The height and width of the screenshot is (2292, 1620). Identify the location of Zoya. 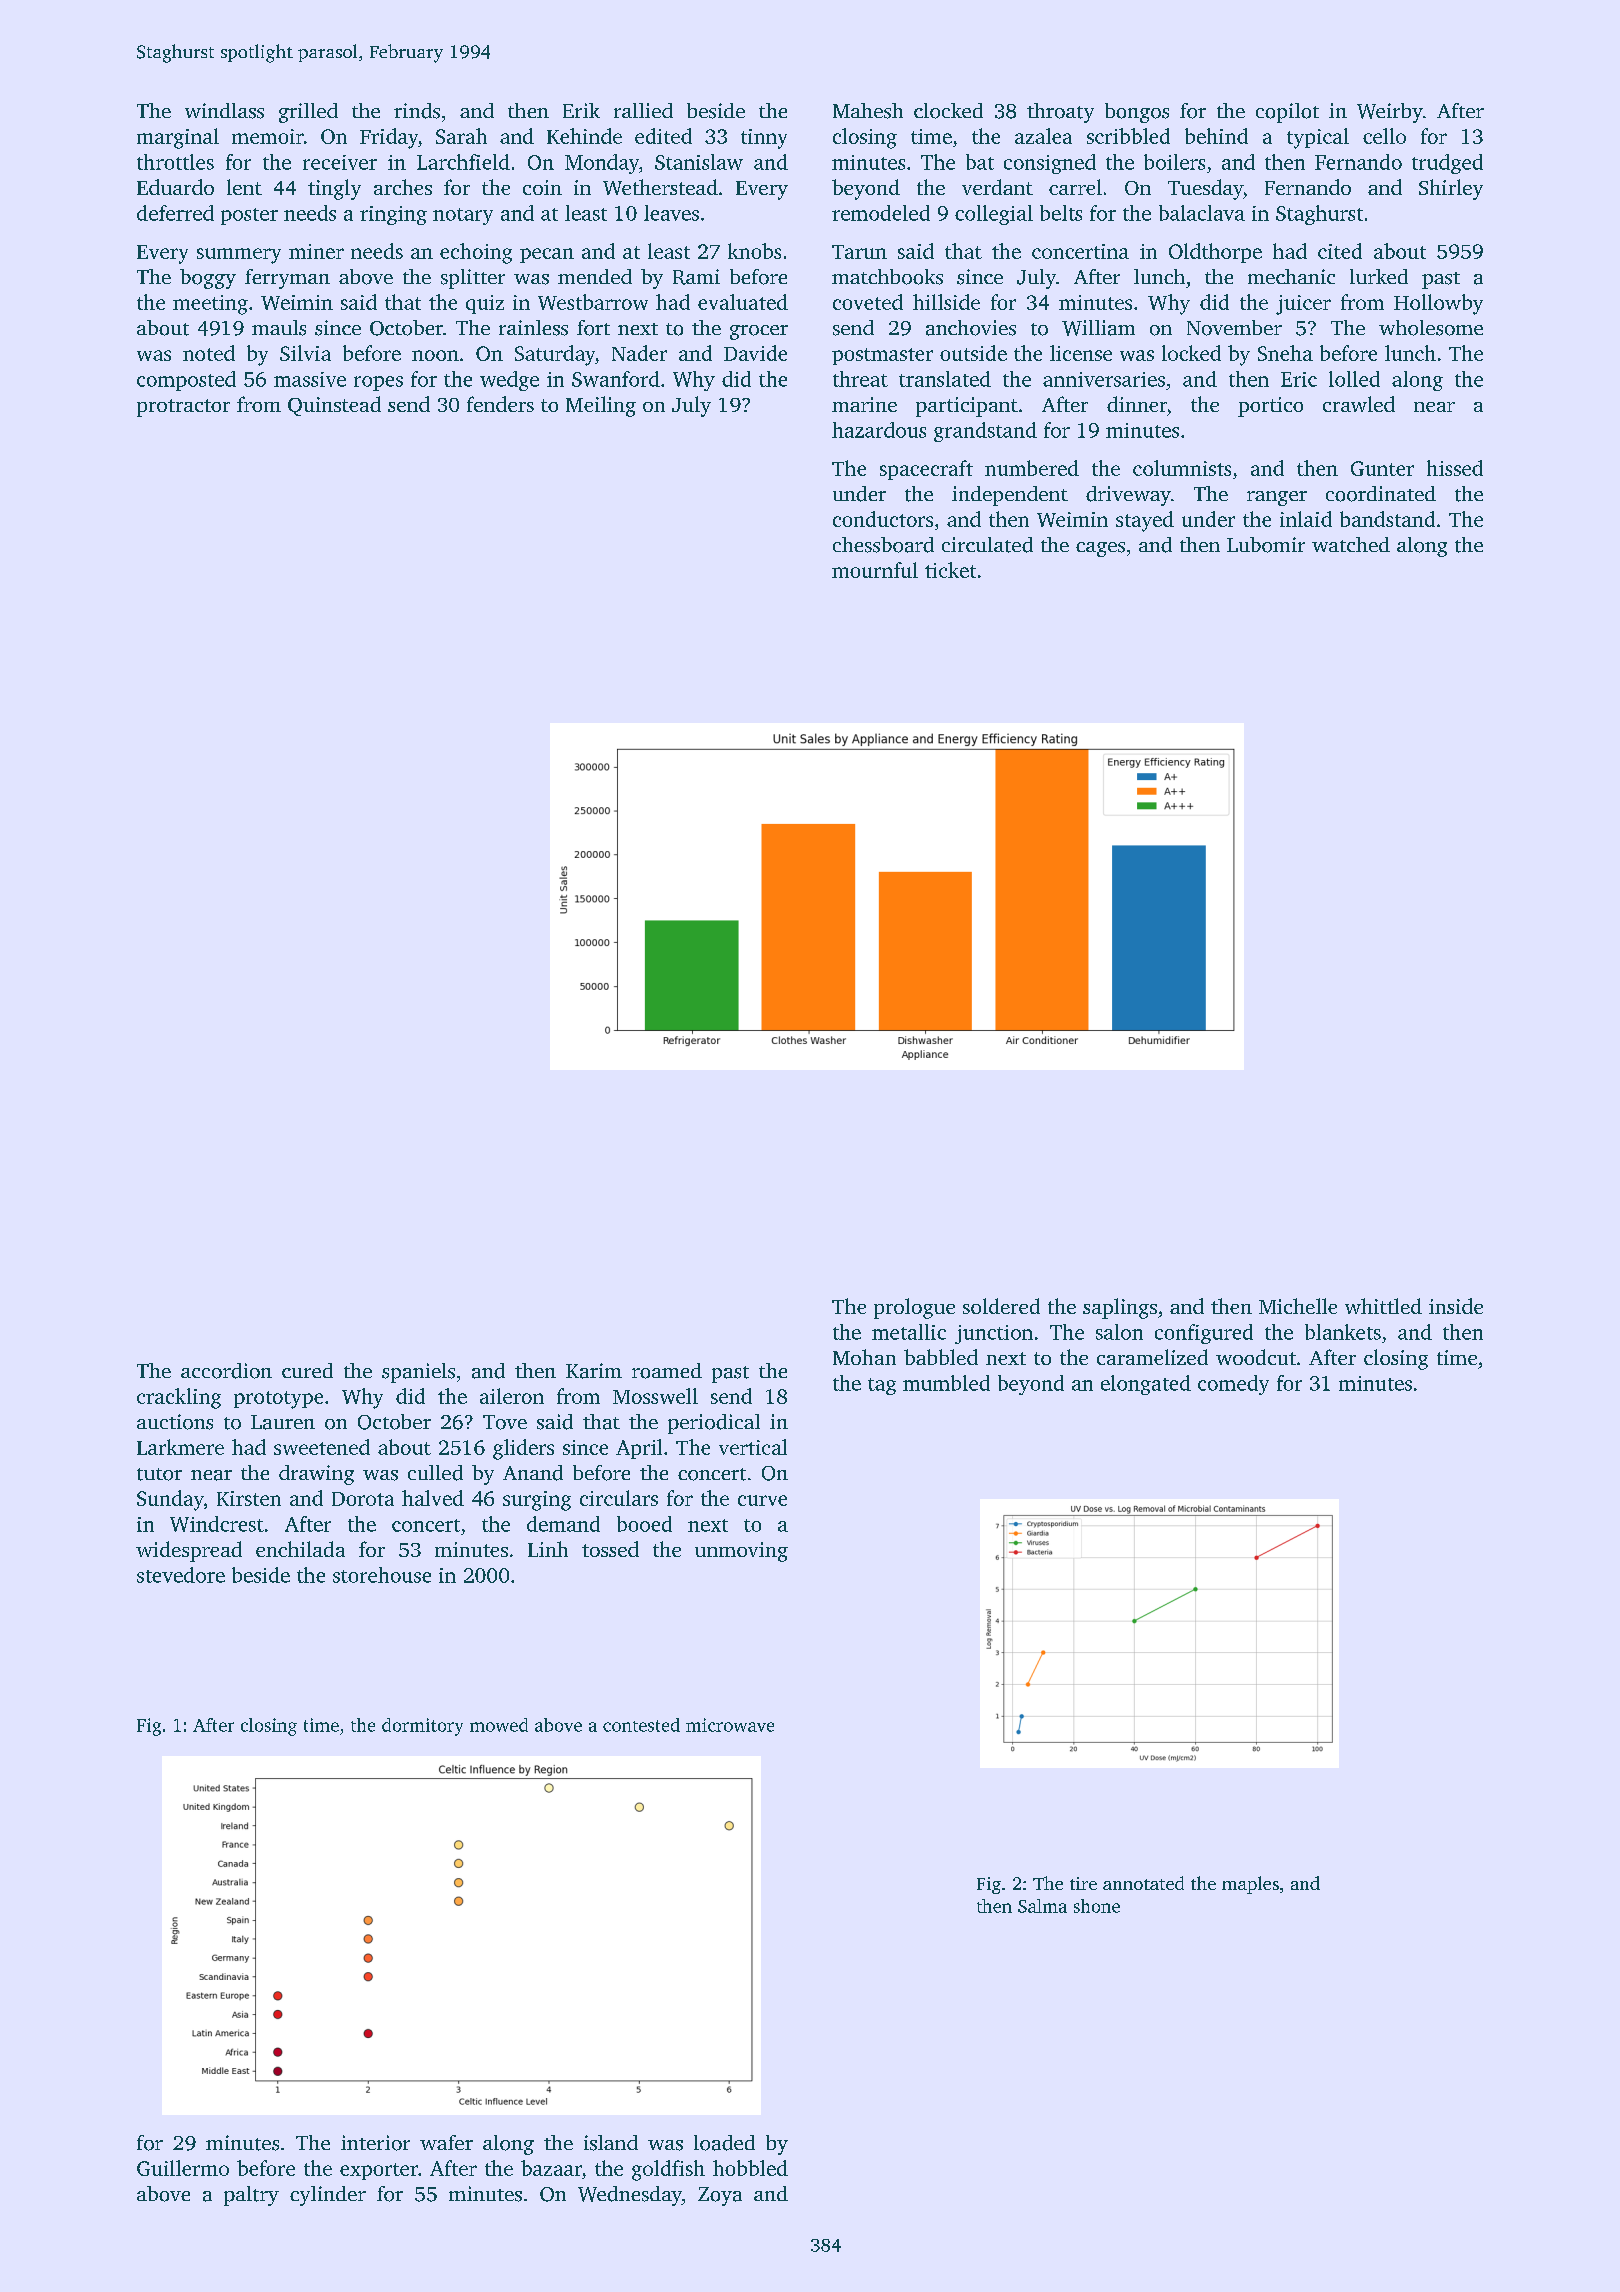
(720, 2196).
